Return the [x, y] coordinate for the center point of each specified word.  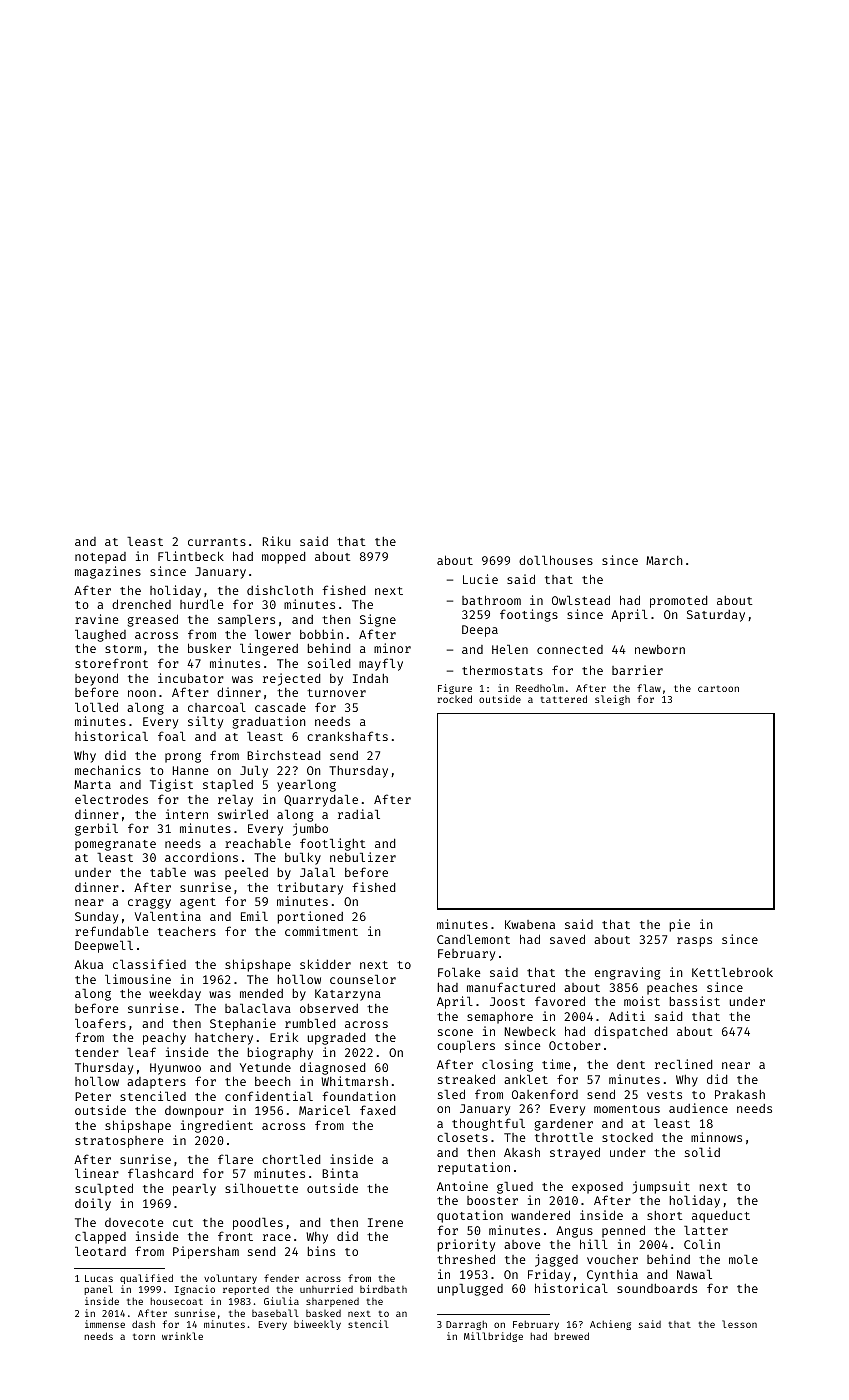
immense [105, 1324]
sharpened [332, 1302]
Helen [510, 649]
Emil [254, 916]
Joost [507, 1001]
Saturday [716, 616]
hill [594, 1244]
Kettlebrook [732, 972]
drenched [141, 604]
